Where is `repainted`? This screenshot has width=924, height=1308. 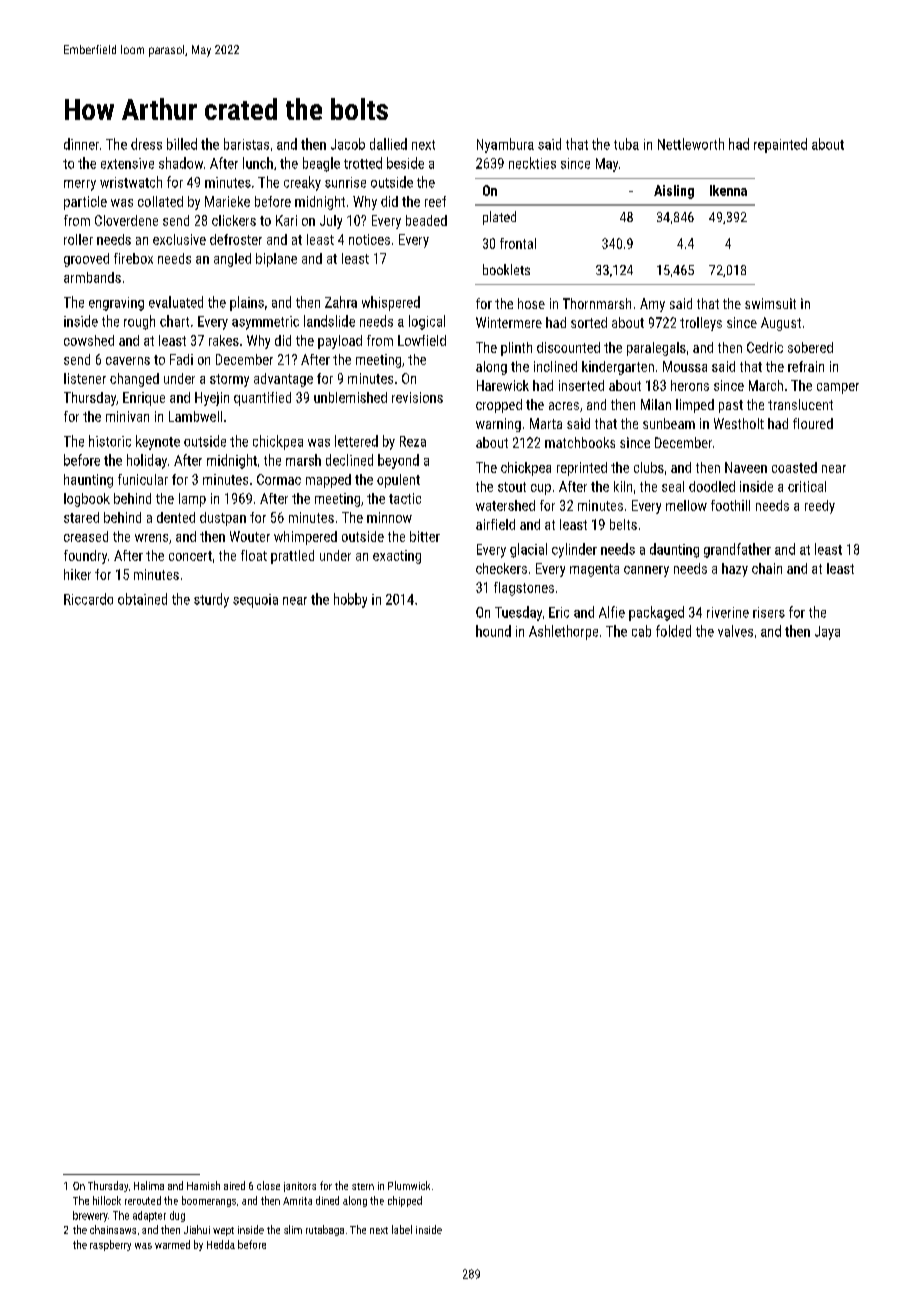
repainted is located at coordinates (780, 145).
